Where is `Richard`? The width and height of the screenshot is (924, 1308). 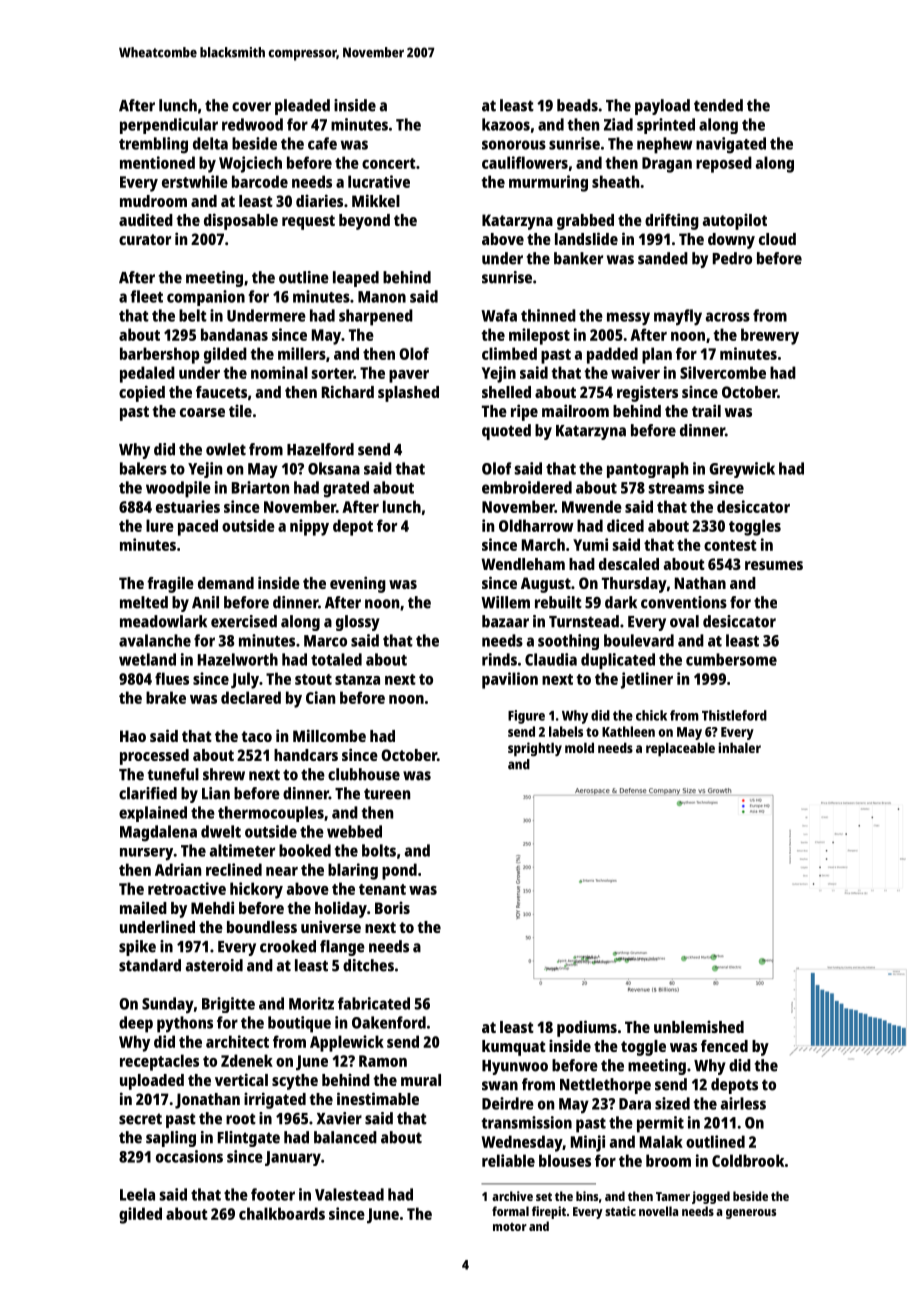 Richard is located at coordinates (348, 391).
